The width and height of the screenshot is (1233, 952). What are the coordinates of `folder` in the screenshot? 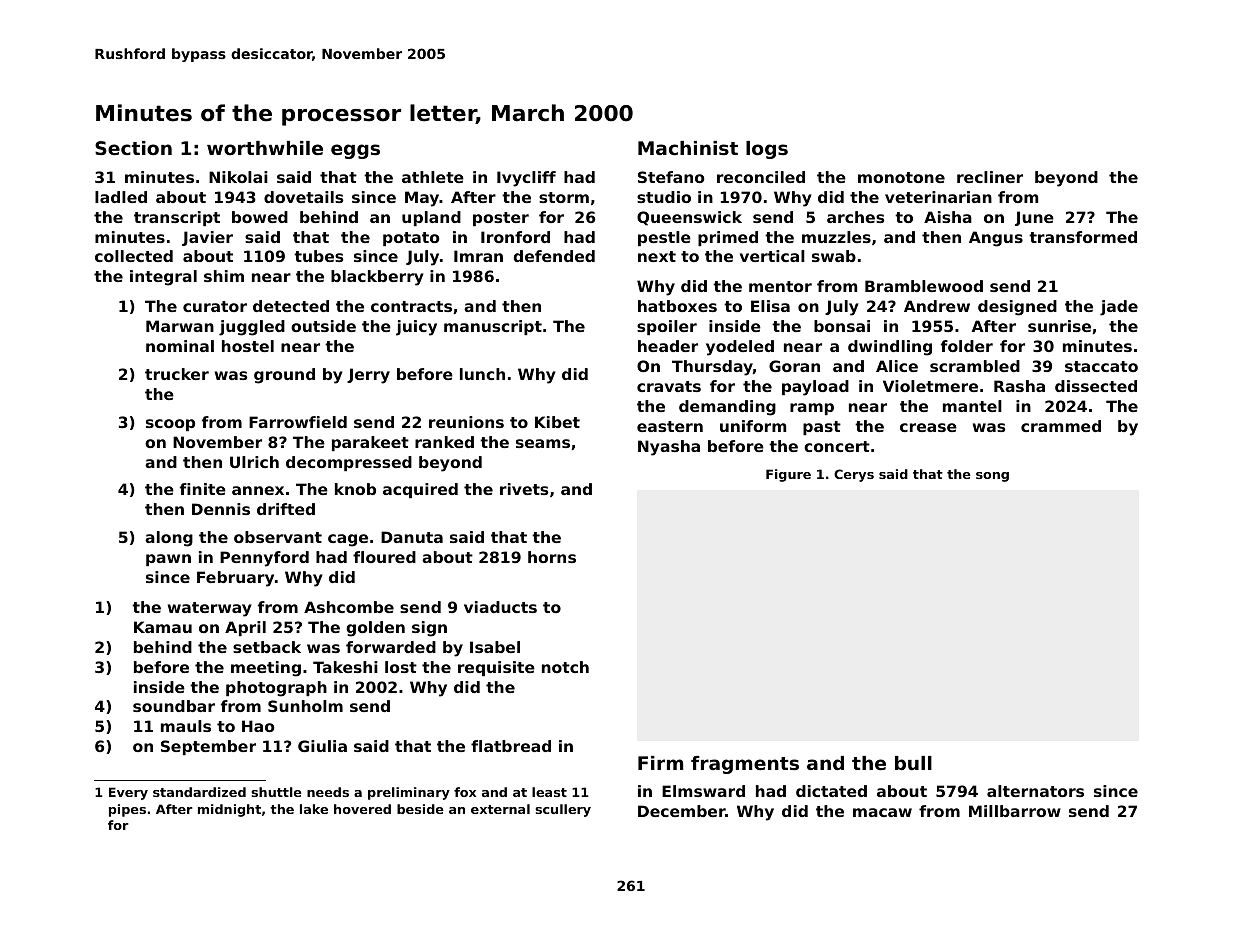 It's located at (967, 346).
